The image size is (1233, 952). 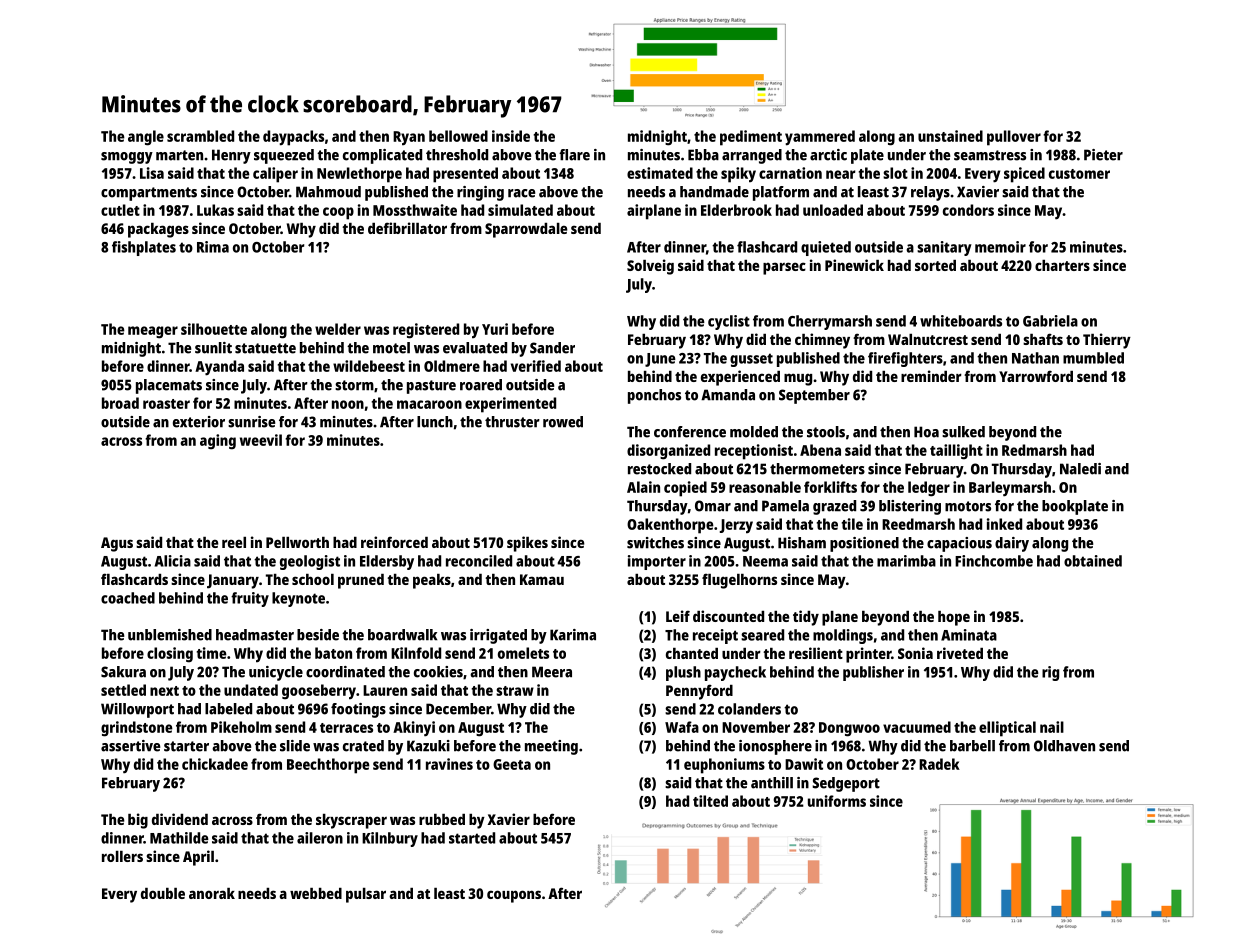 I want to click on rollers, so click(x=122, y=856).
